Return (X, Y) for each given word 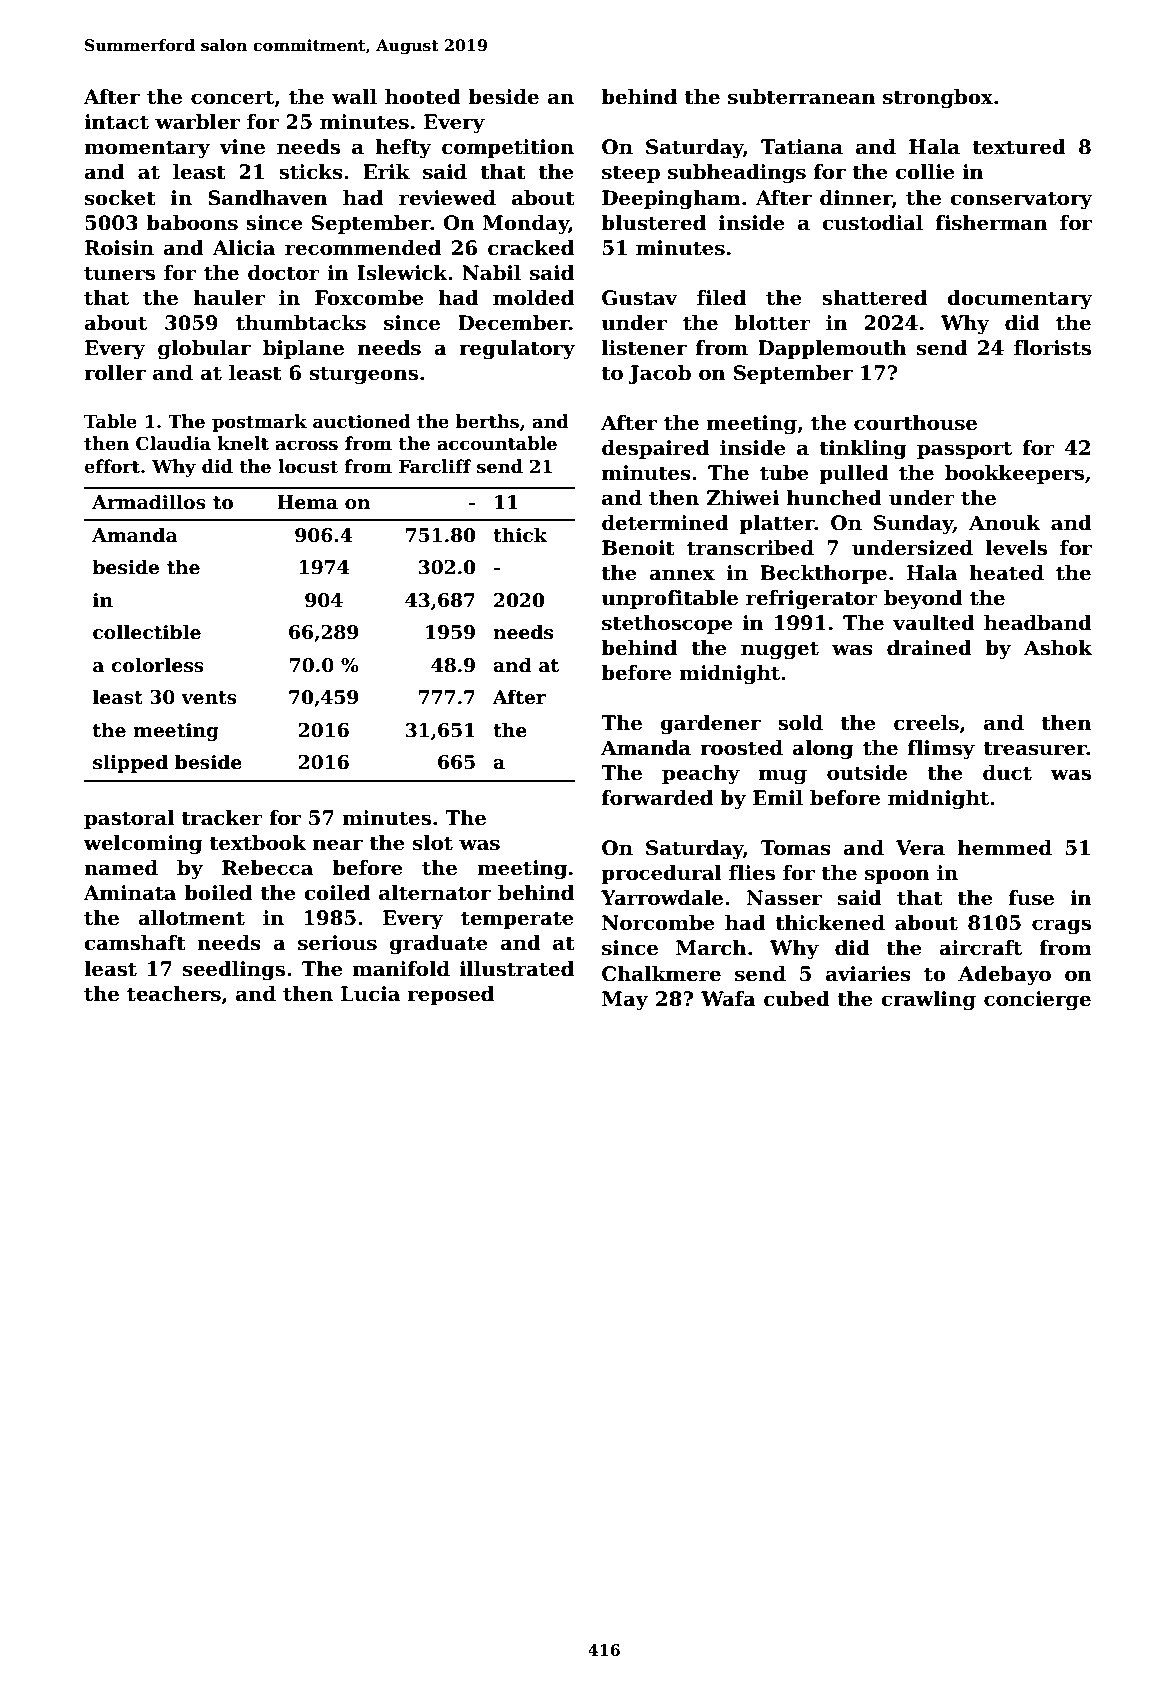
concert (232, 97)
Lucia (370, 994)
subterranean (802, 97)
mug (783, 777)
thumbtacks (301, 323)
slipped (130, 763)
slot (433, 843)
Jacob (660, 374)
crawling (928, 1001)
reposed (451, 995)
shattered (874, 298)
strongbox (938, 99)
